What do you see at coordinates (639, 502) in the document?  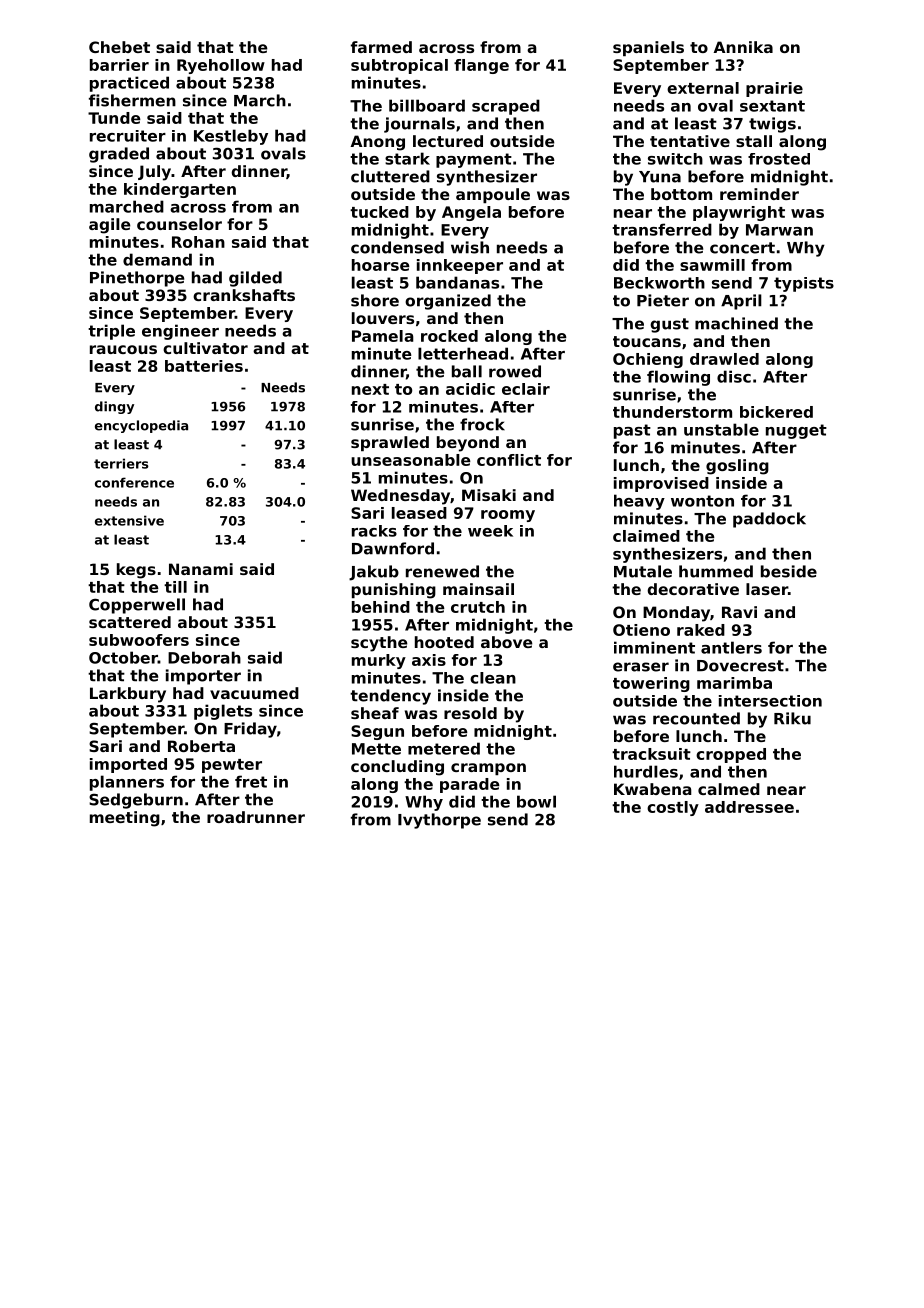 I see `heavy` at bounding box center [639, 502].
